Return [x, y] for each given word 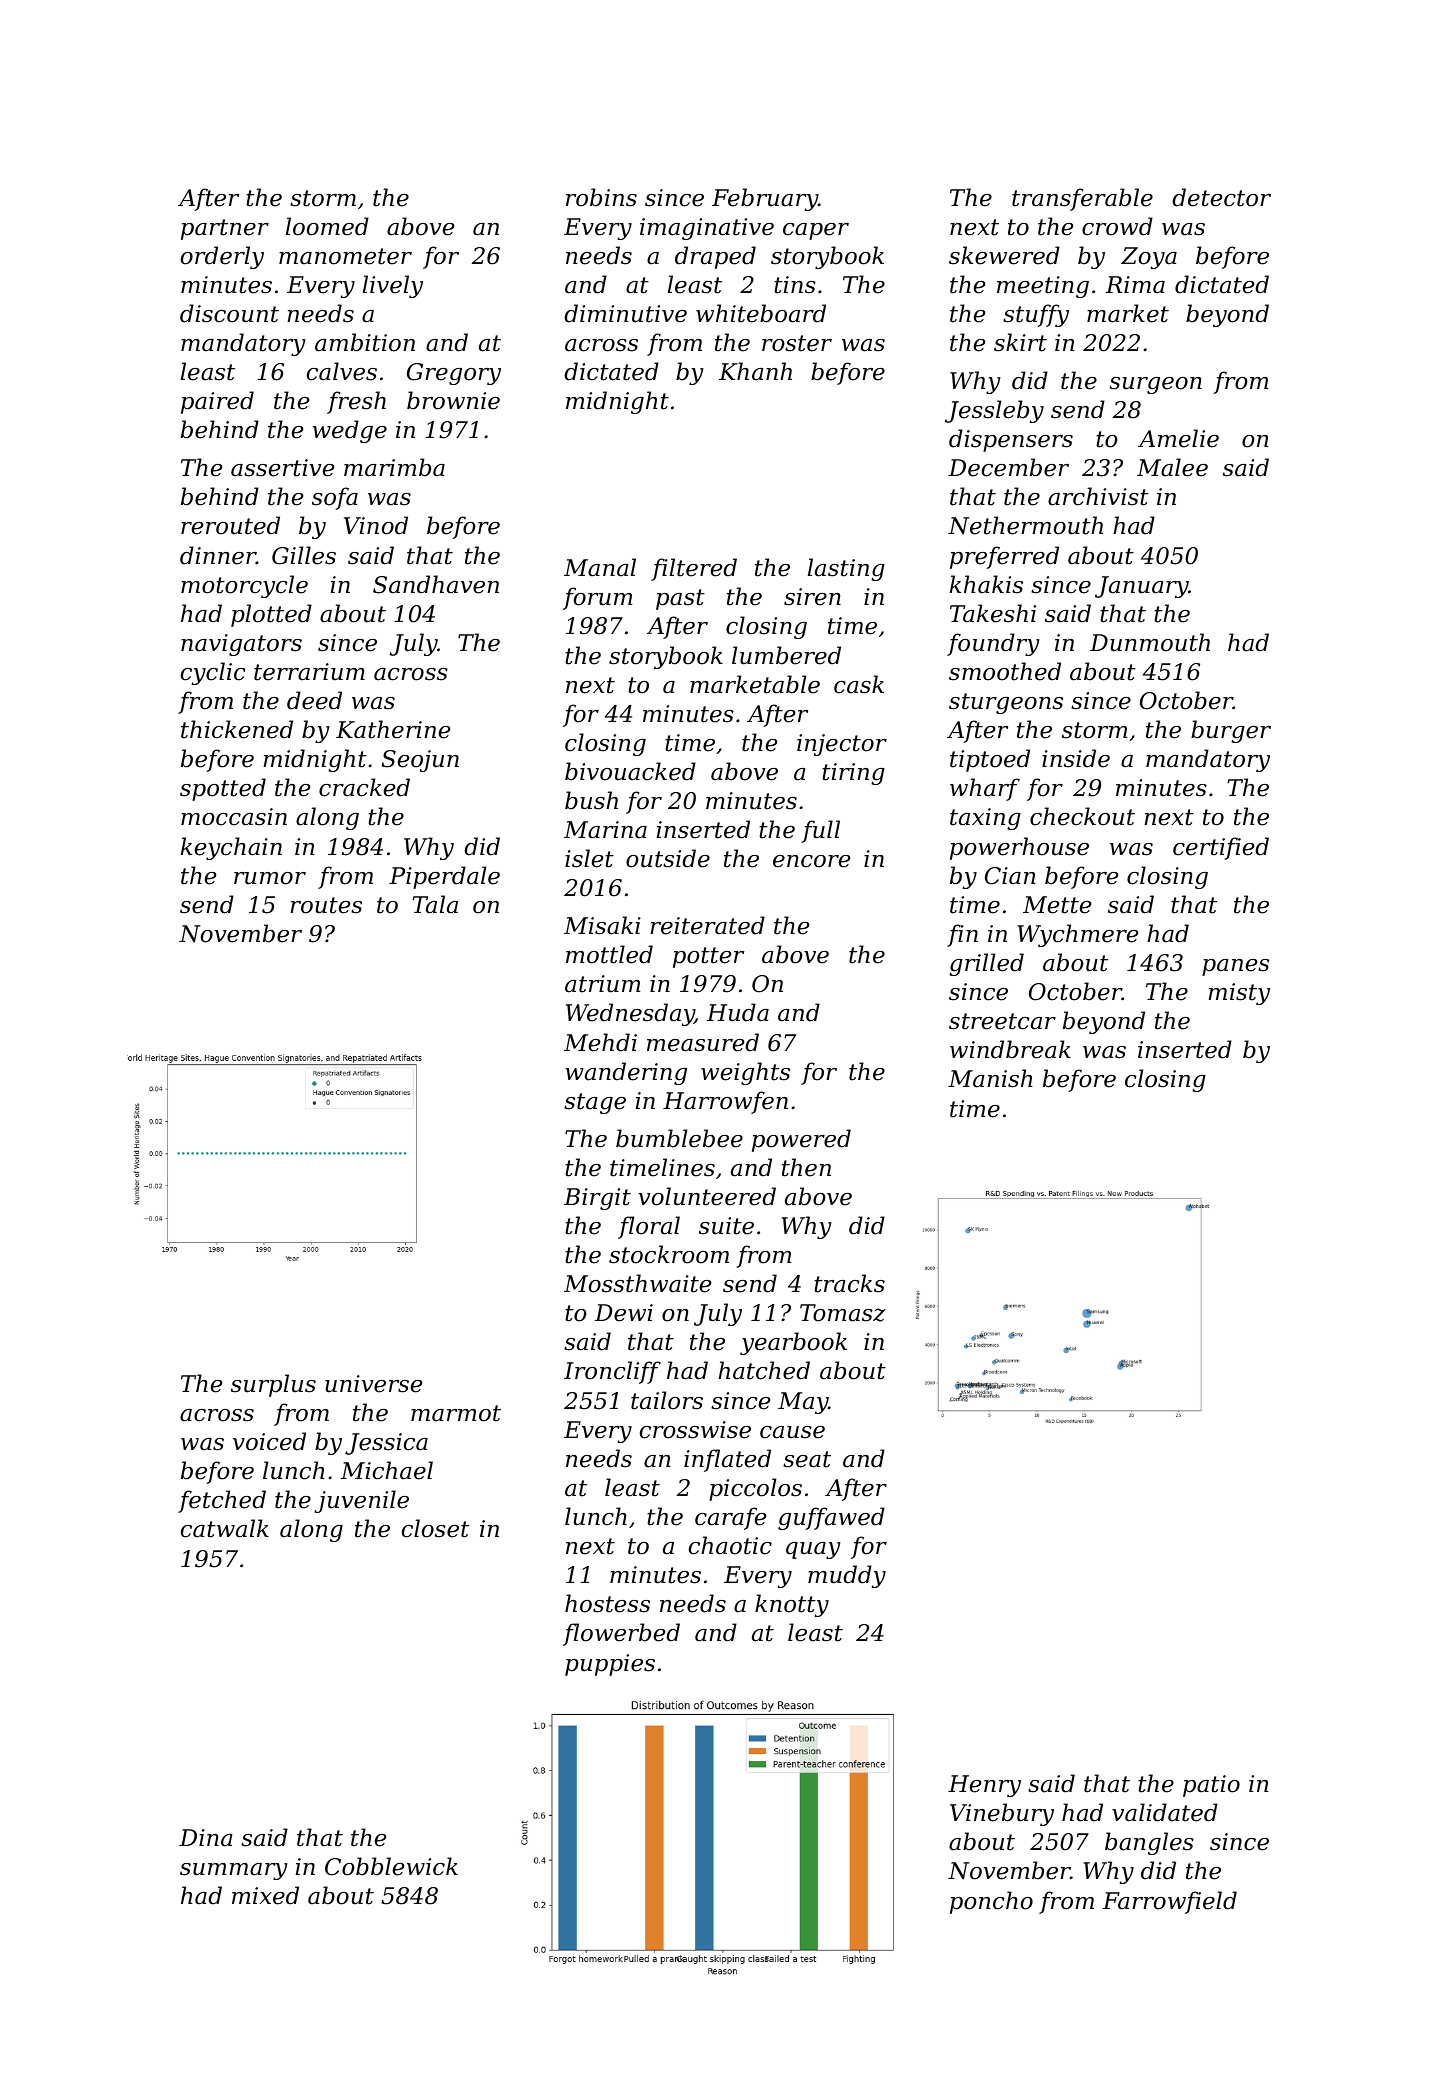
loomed [327, 226]
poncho [991, 1902]
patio [1211, 1786]
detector [1221, 197]
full [820, 831]
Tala [435, 904]
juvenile [361, 1501]
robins [601, 197]
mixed [265, 1895]
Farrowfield [1169, 1902]
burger [1231, 731]
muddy [847, 1576]
